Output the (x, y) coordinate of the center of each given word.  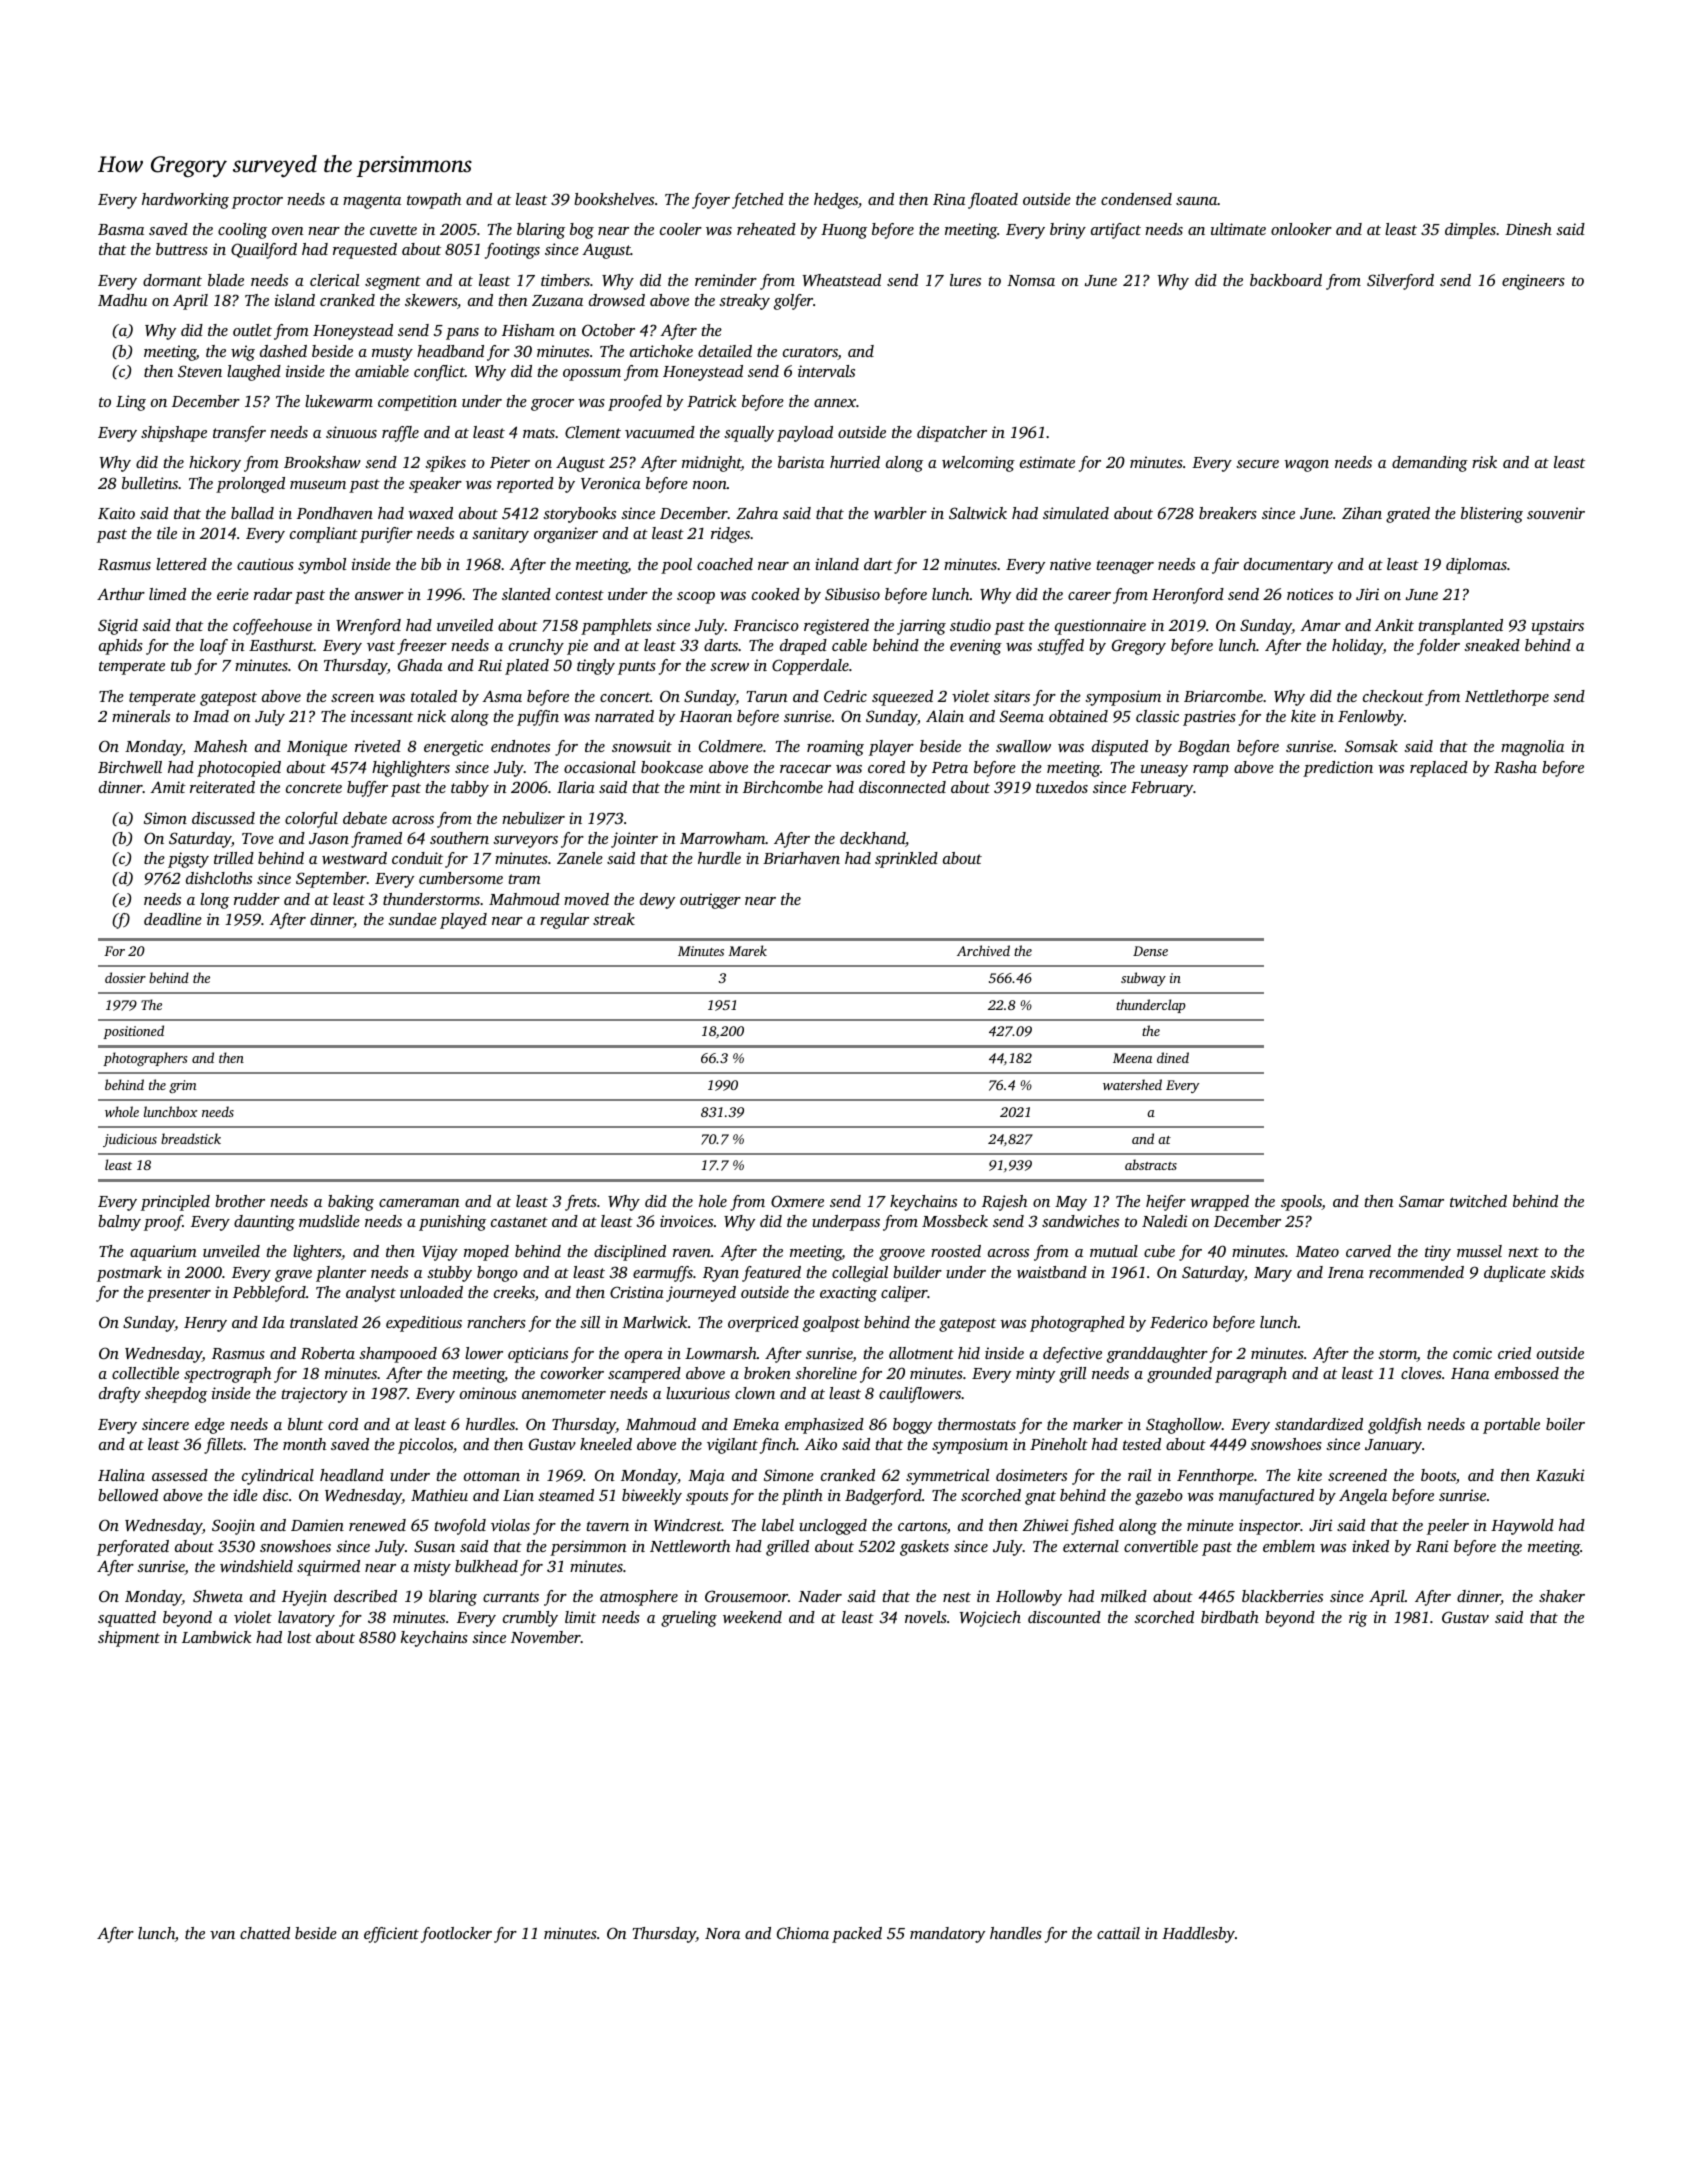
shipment (129, 1639)
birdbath (1230, 1617)
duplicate (1515, 1274)
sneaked (1492, 645)
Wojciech (990, 1619)
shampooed (398, 1355)
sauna (1196, 201)
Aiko (820, 1444)
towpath (434, 201)
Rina (949, 199)
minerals (141, 716)
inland (837, 564)
